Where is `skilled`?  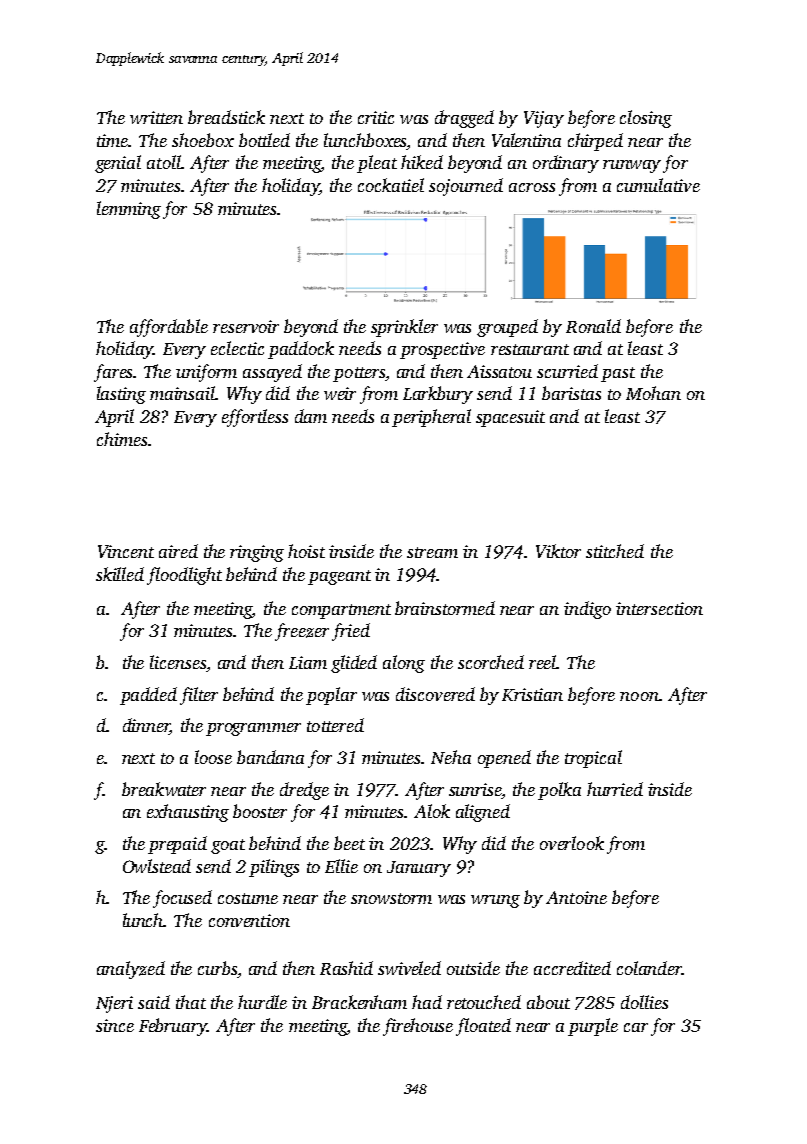 skilled is located at coordinates (120, 574).
